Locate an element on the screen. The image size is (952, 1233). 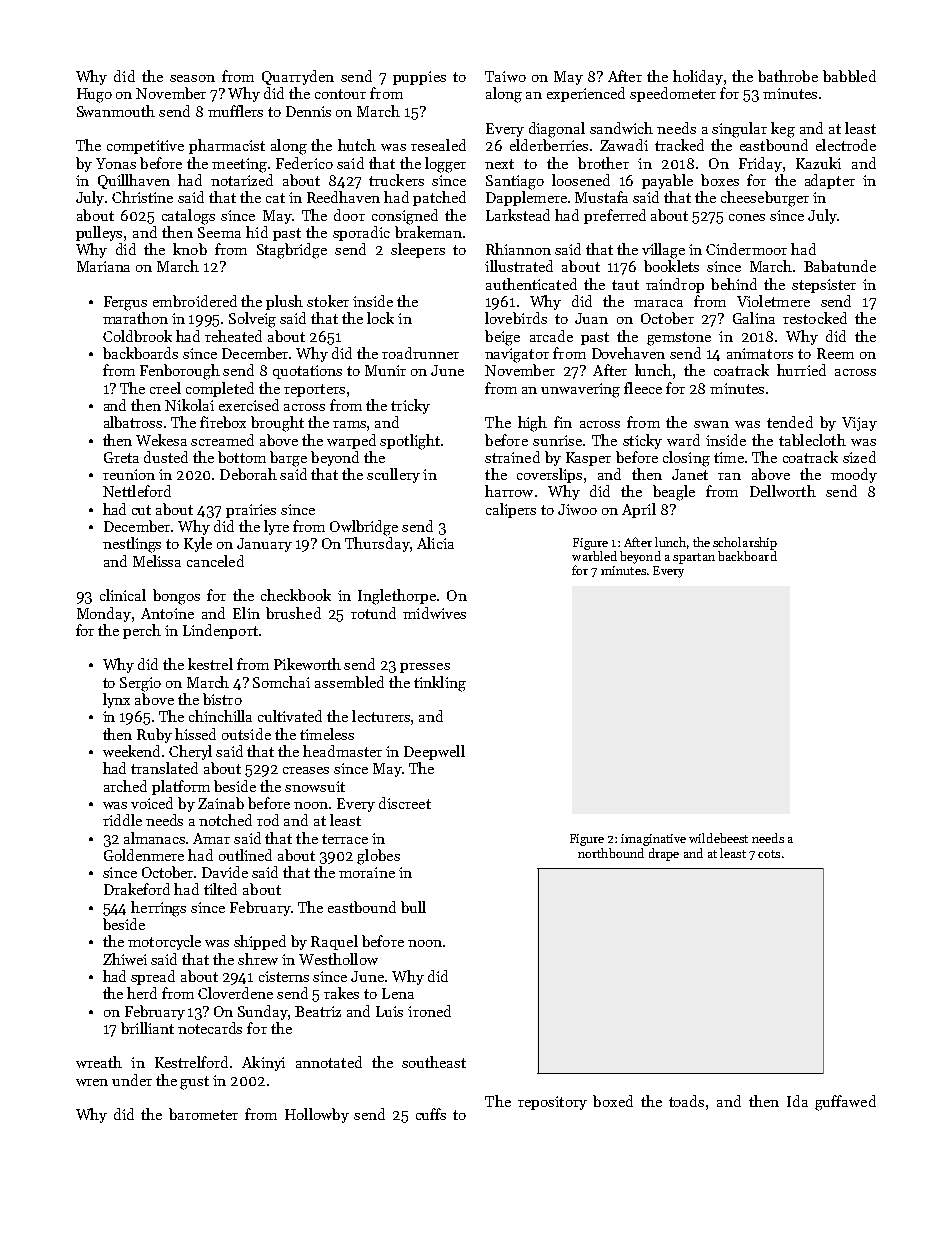
bathrobe is located at coordinates (788, 76).
